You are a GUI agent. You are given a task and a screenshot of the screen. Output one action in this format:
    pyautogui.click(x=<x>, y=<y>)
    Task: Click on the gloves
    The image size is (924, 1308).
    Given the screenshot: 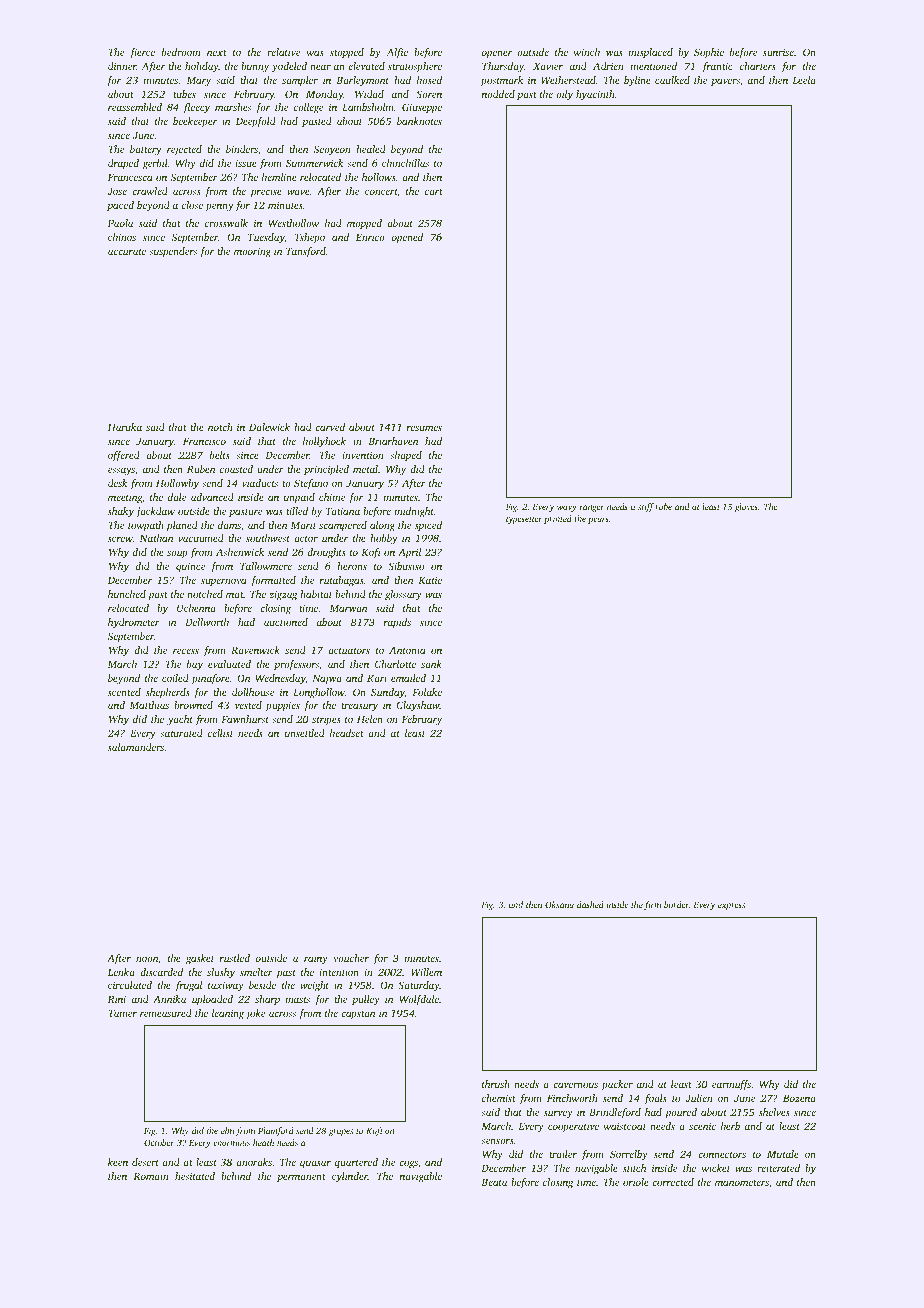 What is the action you would take?
    pyautogui.click(x=746, y=507)
